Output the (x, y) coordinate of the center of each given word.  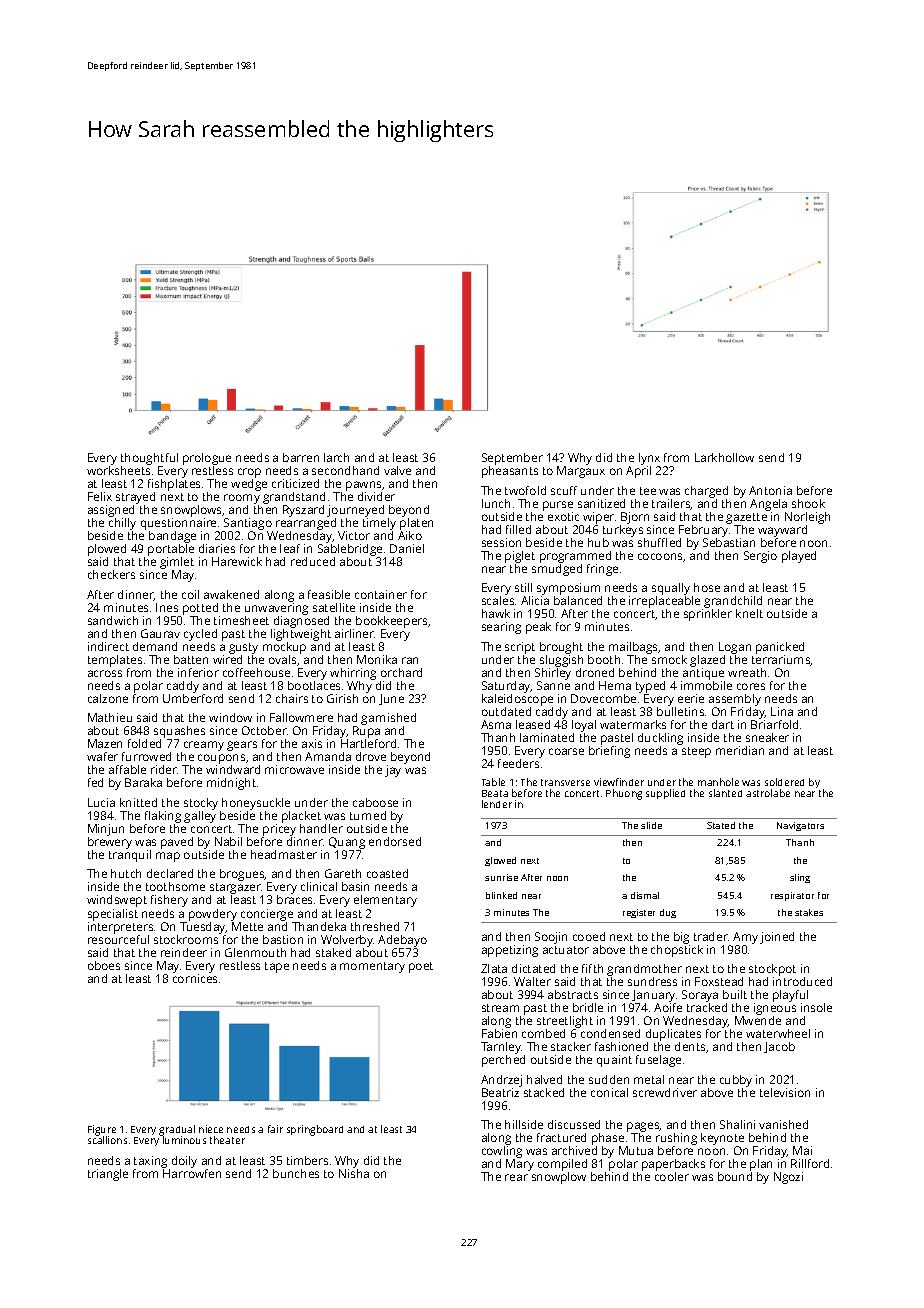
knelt (749, 613)
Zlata (494, 968)
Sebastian (729, 542)
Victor (354, 535)
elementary (385, 901)
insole (816, 1007)
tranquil (130, 856)
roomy (242, 499)
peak (538, 628)
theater (227, 1140)
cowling (502, 1152)
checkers (111, 574)
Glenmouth (255, 952)
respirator (792, 896)
